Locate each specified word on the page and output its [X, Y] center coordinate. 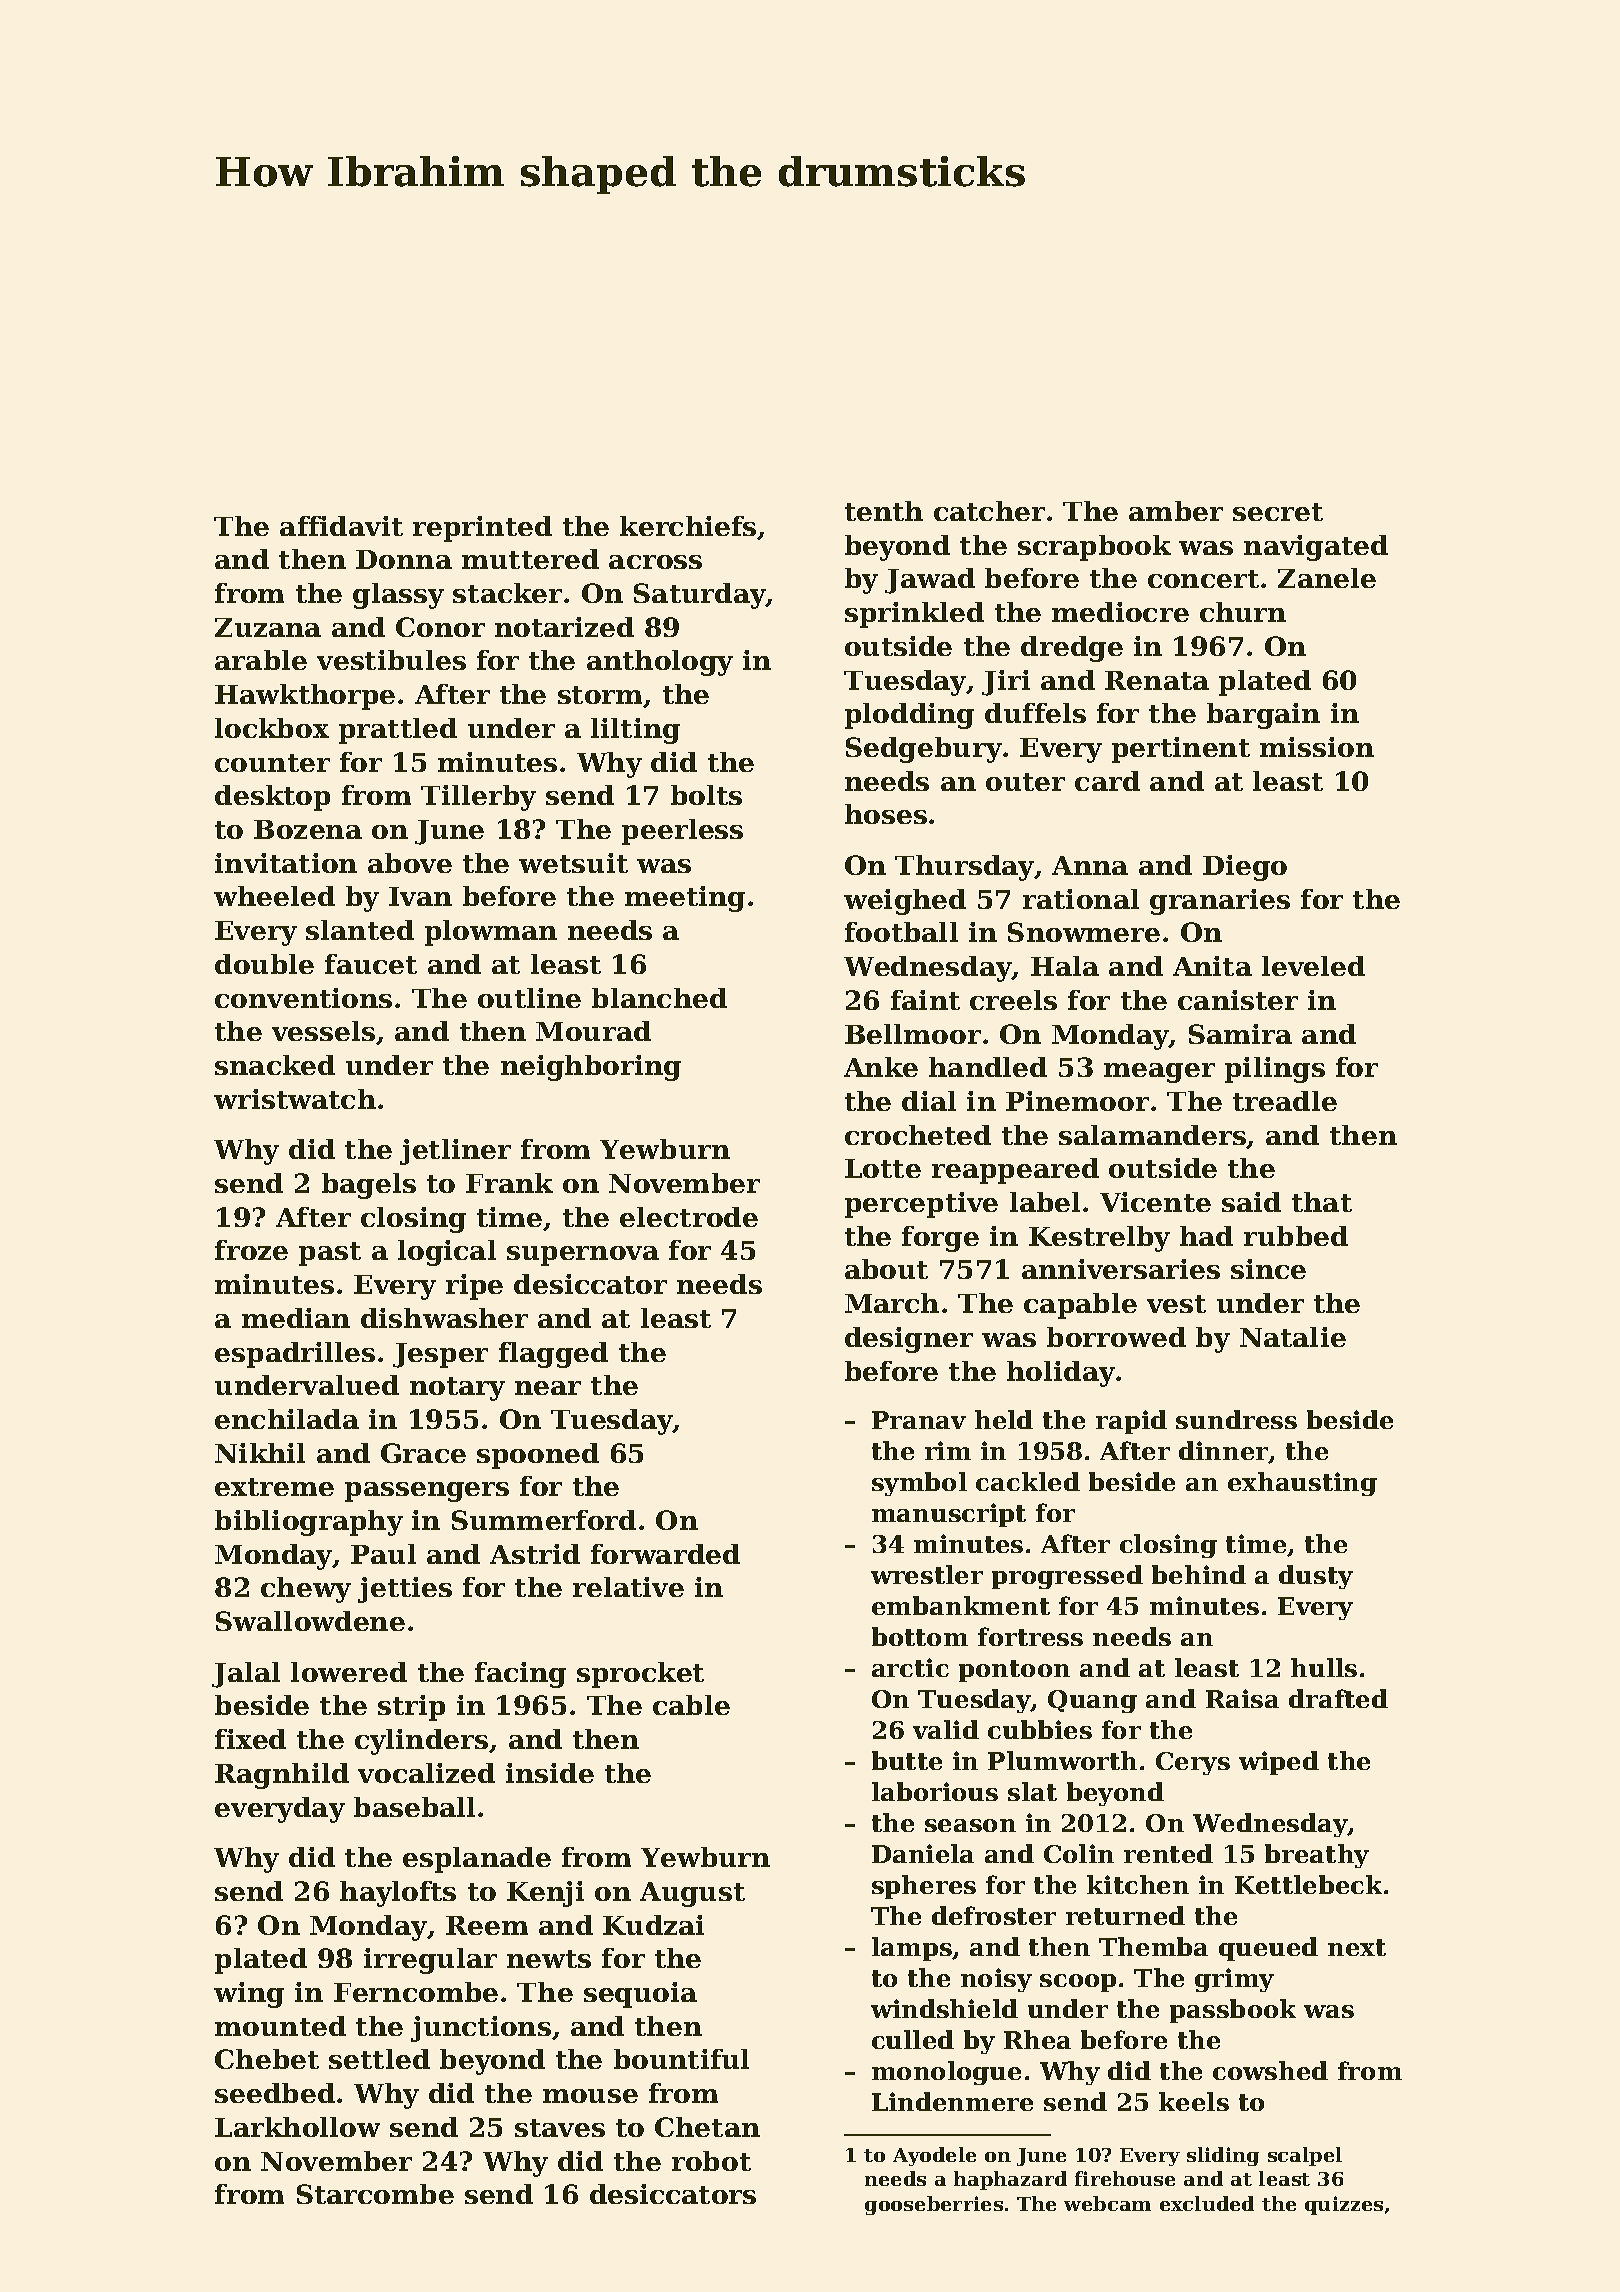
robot [711, 2161]
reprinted [482, 529]
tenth [884, 511]
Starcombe [375, 2194]
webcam [1107, 2203]
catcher [989, 511]
